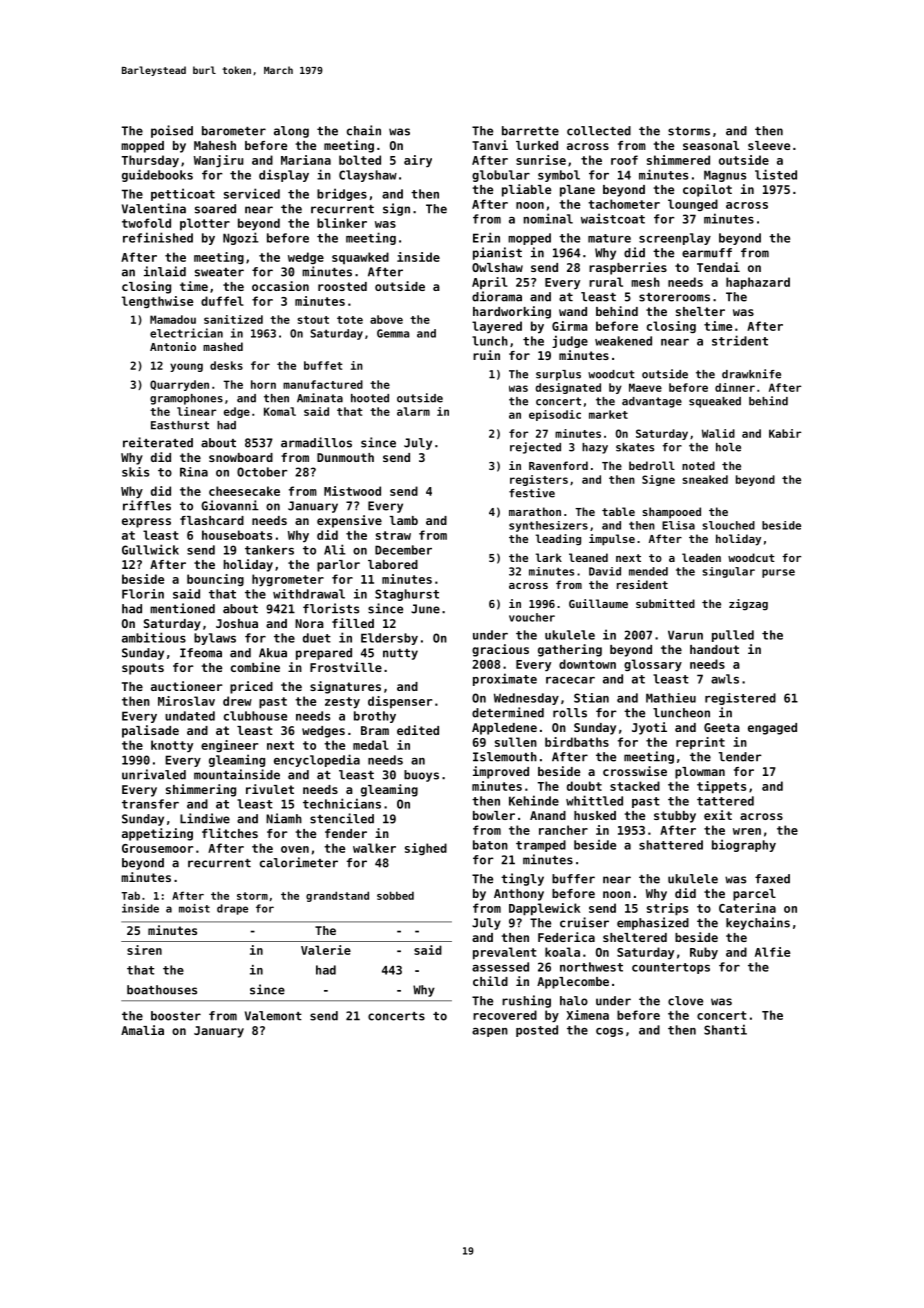 The height and width of the screenshot is (1308, 924). Describe the element at coordinates (234, 131) in the screenshot. I see `barometer` at that location.
